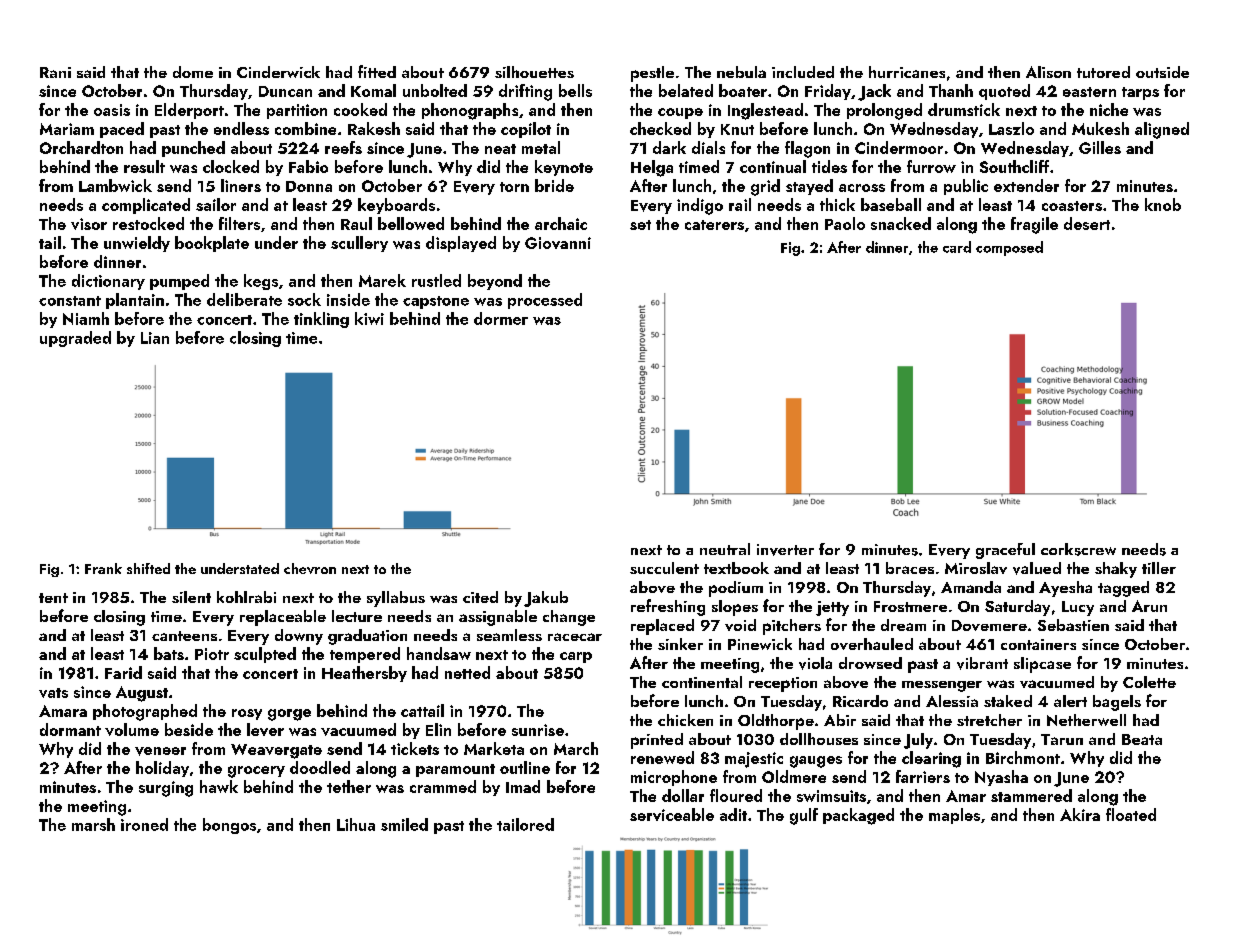  What do you see at coordinates (103, 568) in the image?
I see `Frank` at bounding box center [103, 568].
